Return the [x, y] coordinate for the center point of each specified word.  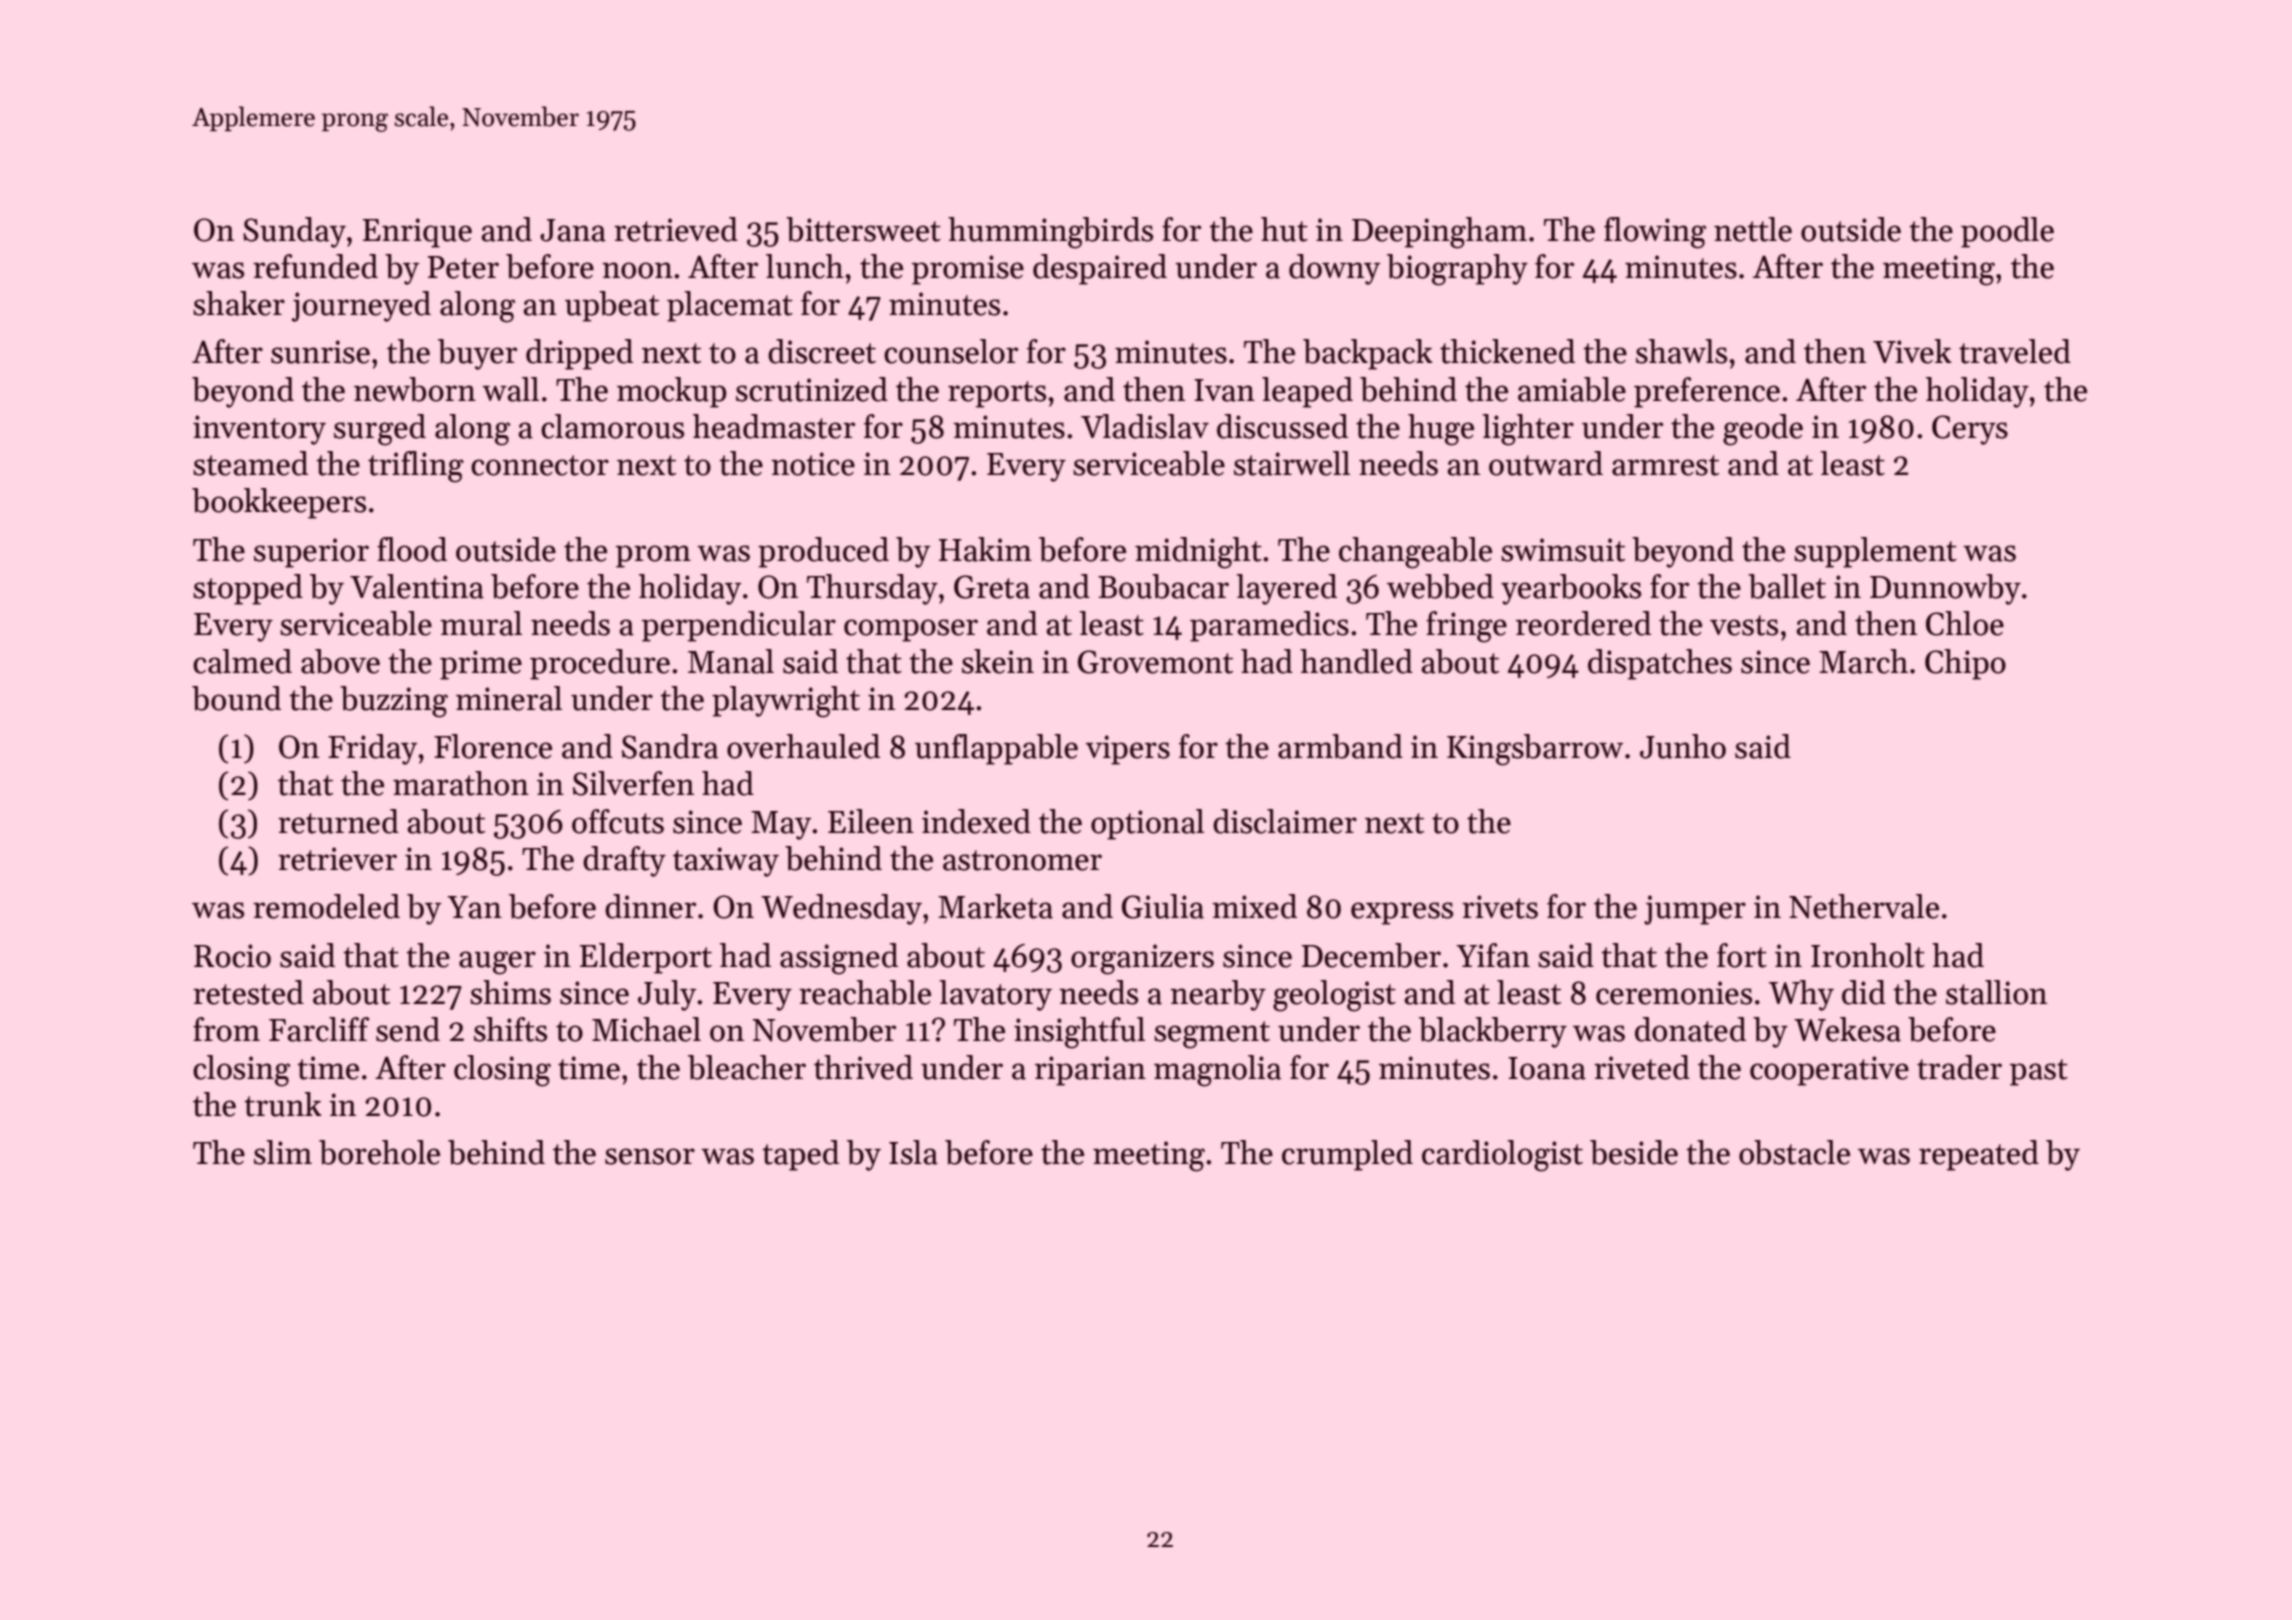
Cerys [1970, 430]
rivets [1500, 907]
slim [283, 1152]
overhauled [803, 746]
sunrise [320, 352]
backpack [1368, 354]
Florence [493, 746]
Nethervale [1864, 906]
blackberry [1493, 1032]
